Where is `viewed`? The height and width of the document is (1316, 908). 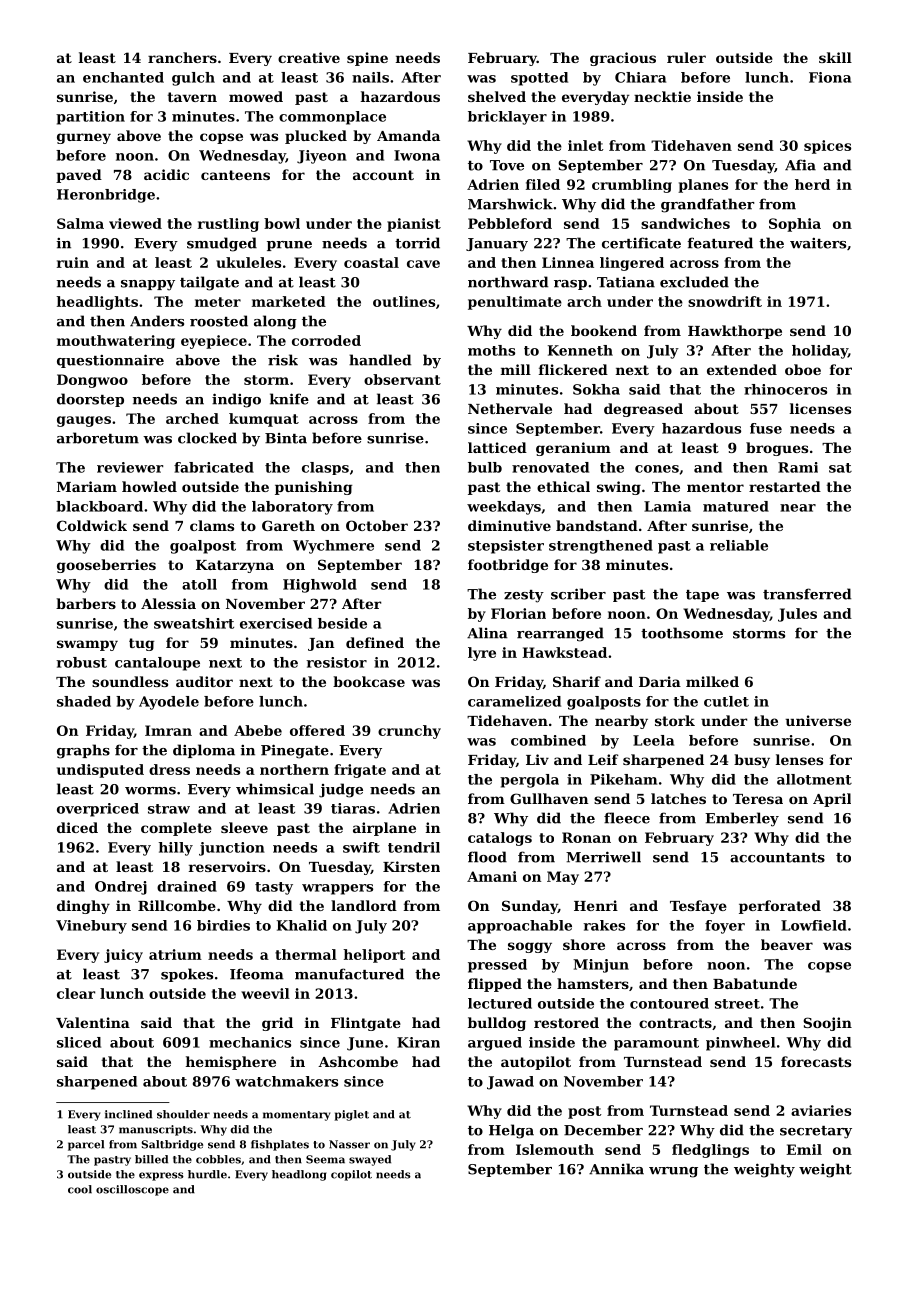
viewed is located at coordinates (135, 223).
